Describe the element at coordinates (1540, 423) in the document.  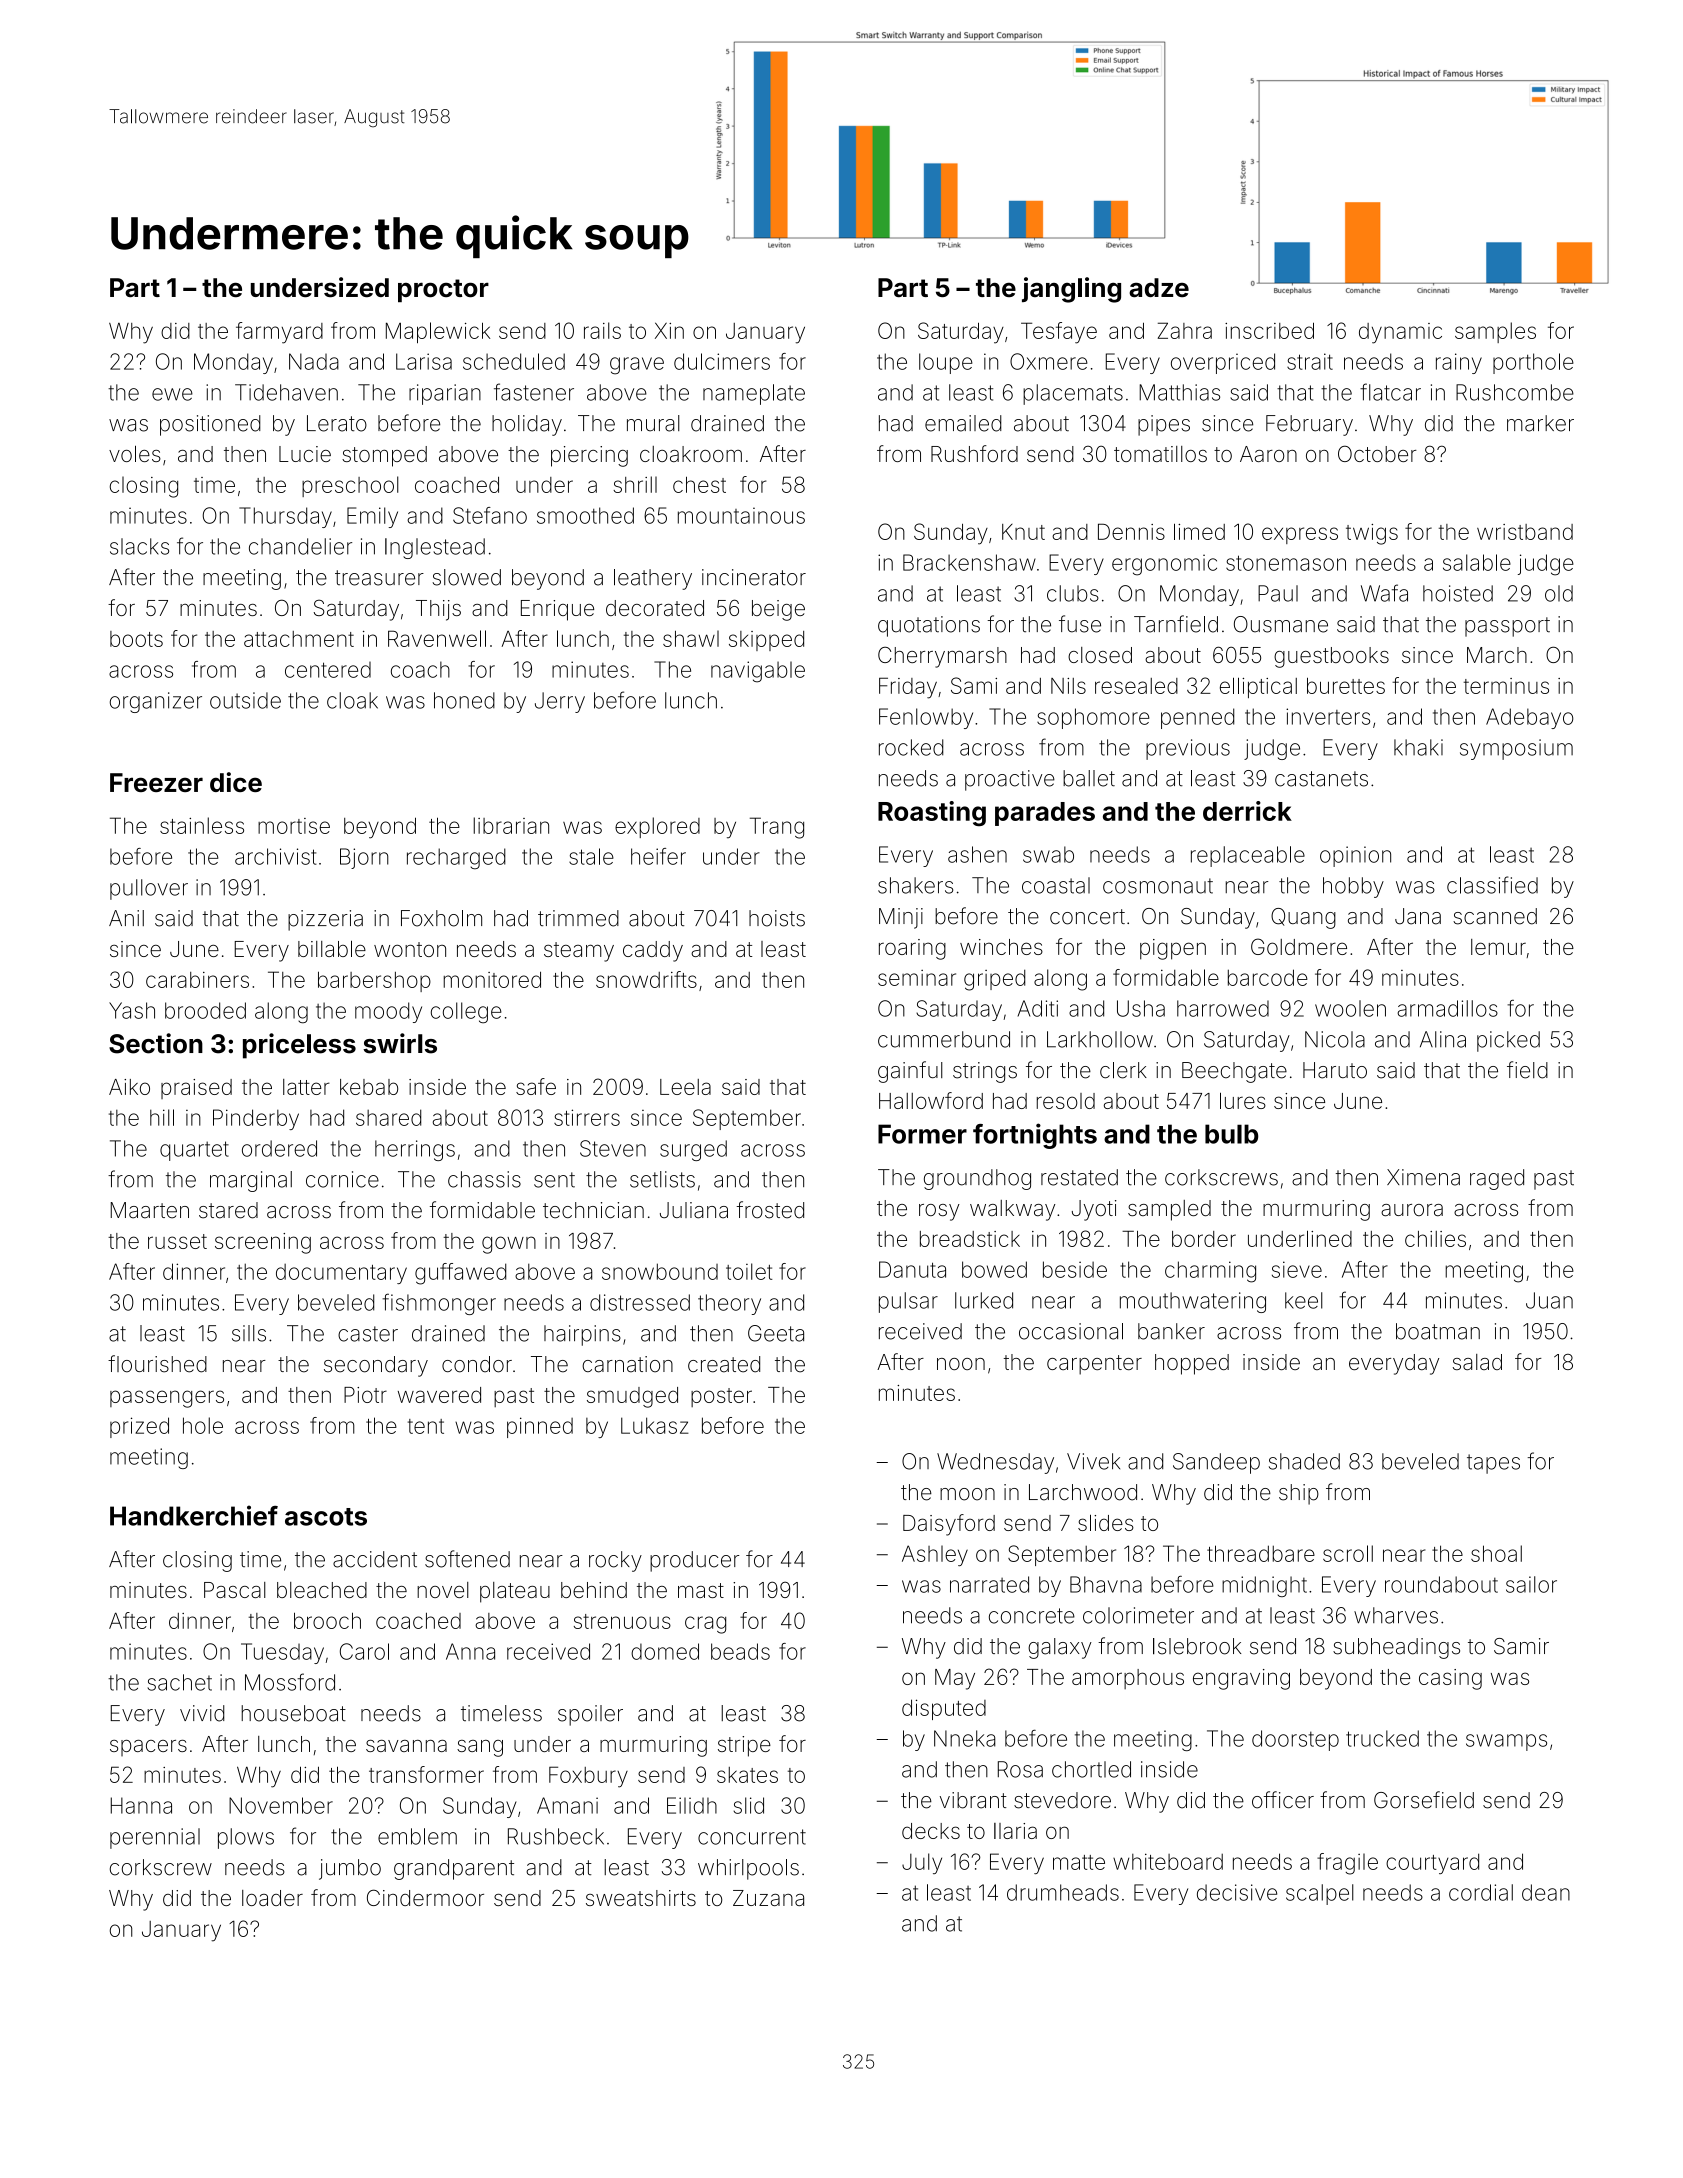
I see `marker` at that location.
